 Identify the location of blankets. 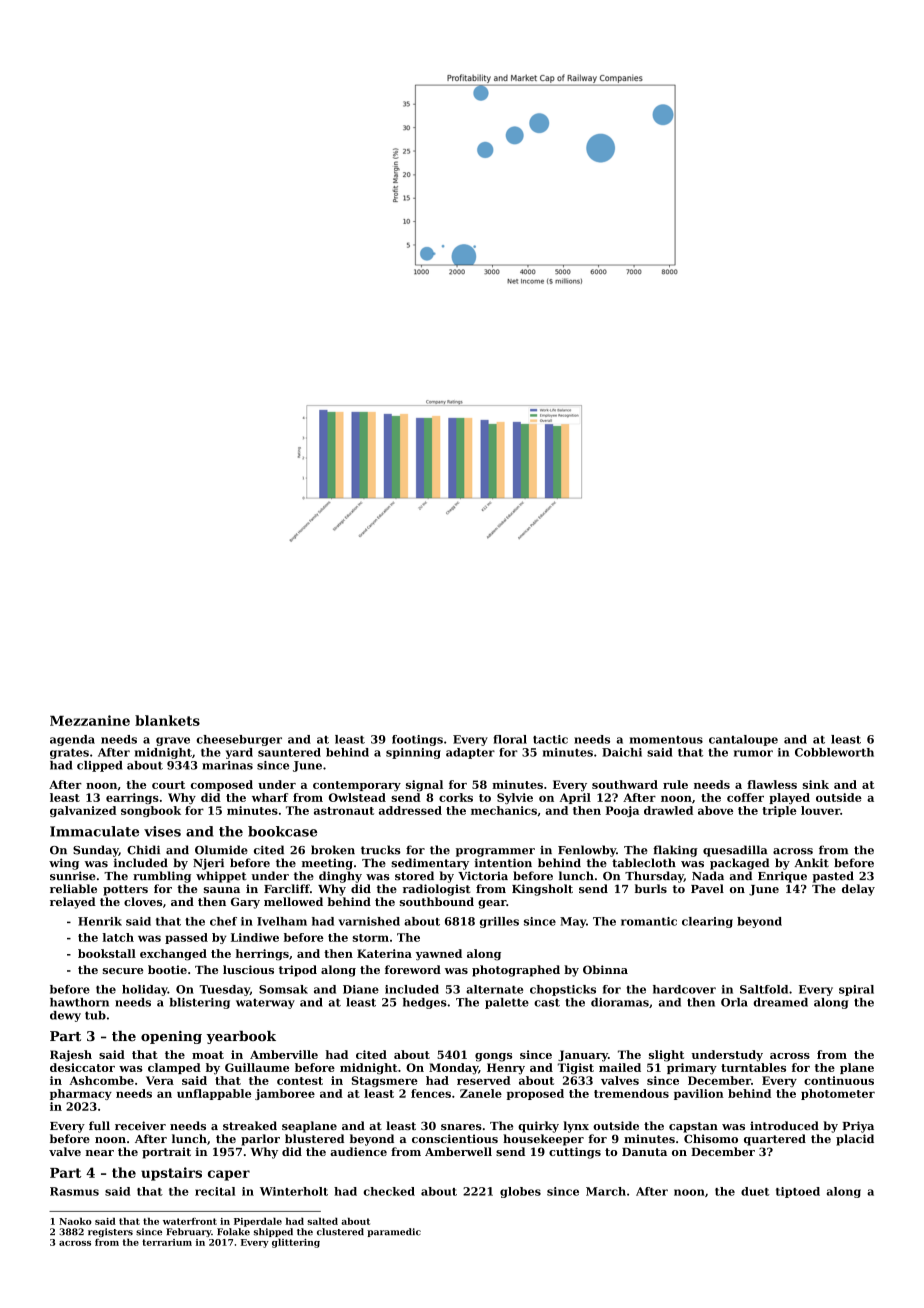
(167, 720).
